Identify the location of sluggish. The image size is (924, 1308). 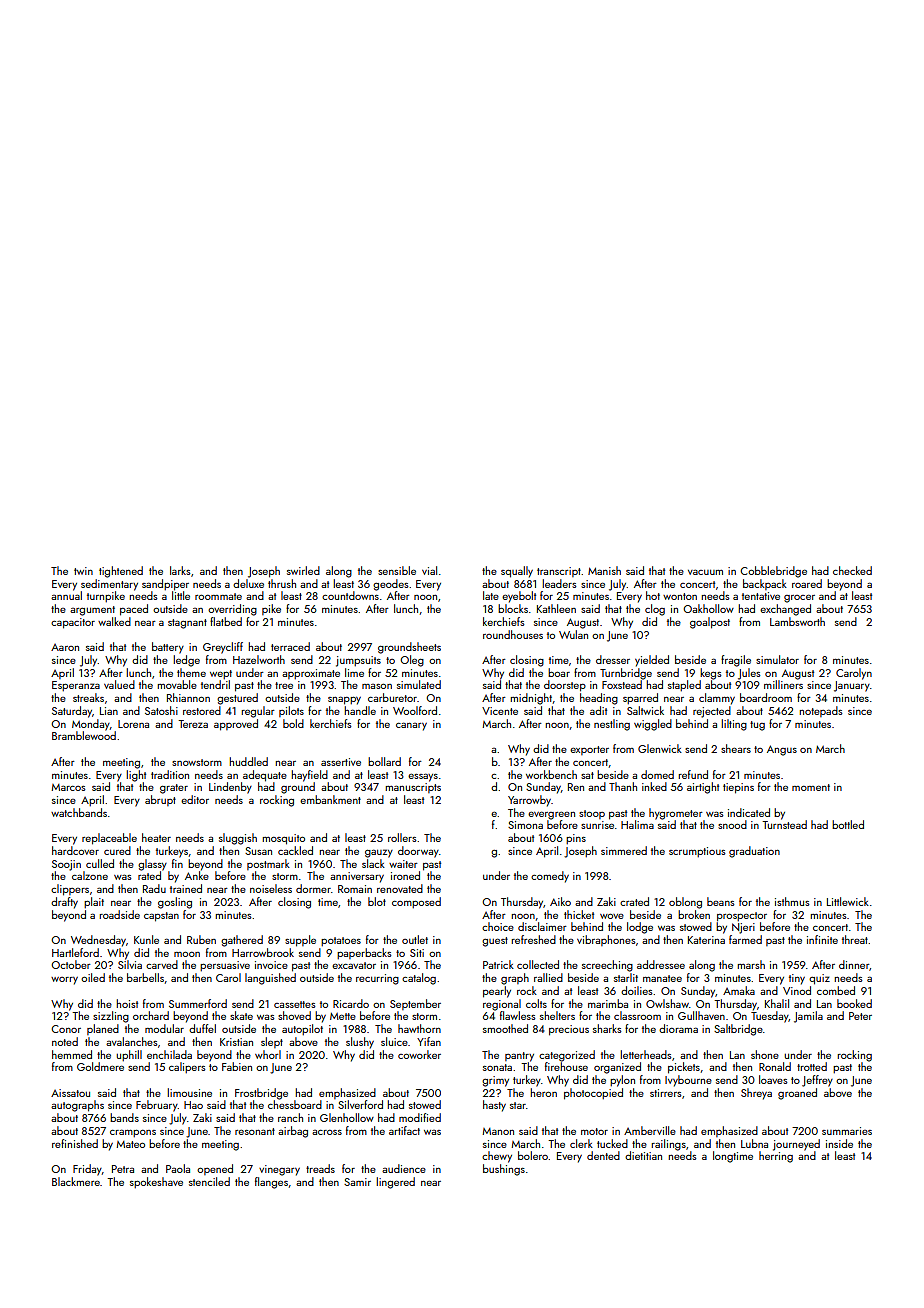
(238, 839).
